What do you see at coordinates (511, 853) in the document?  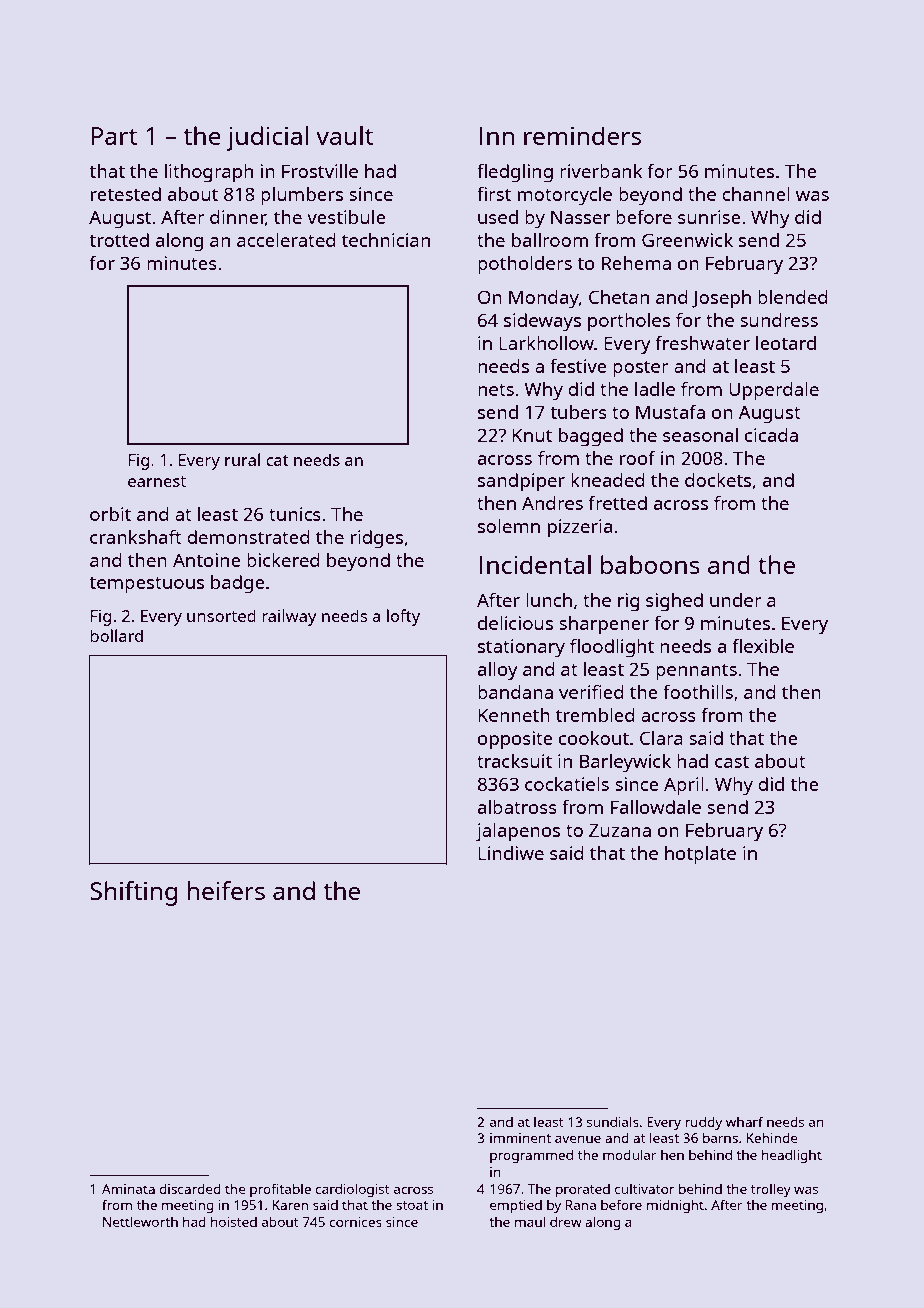 I see `Lindiwe` at bounding box center [511, 853].
